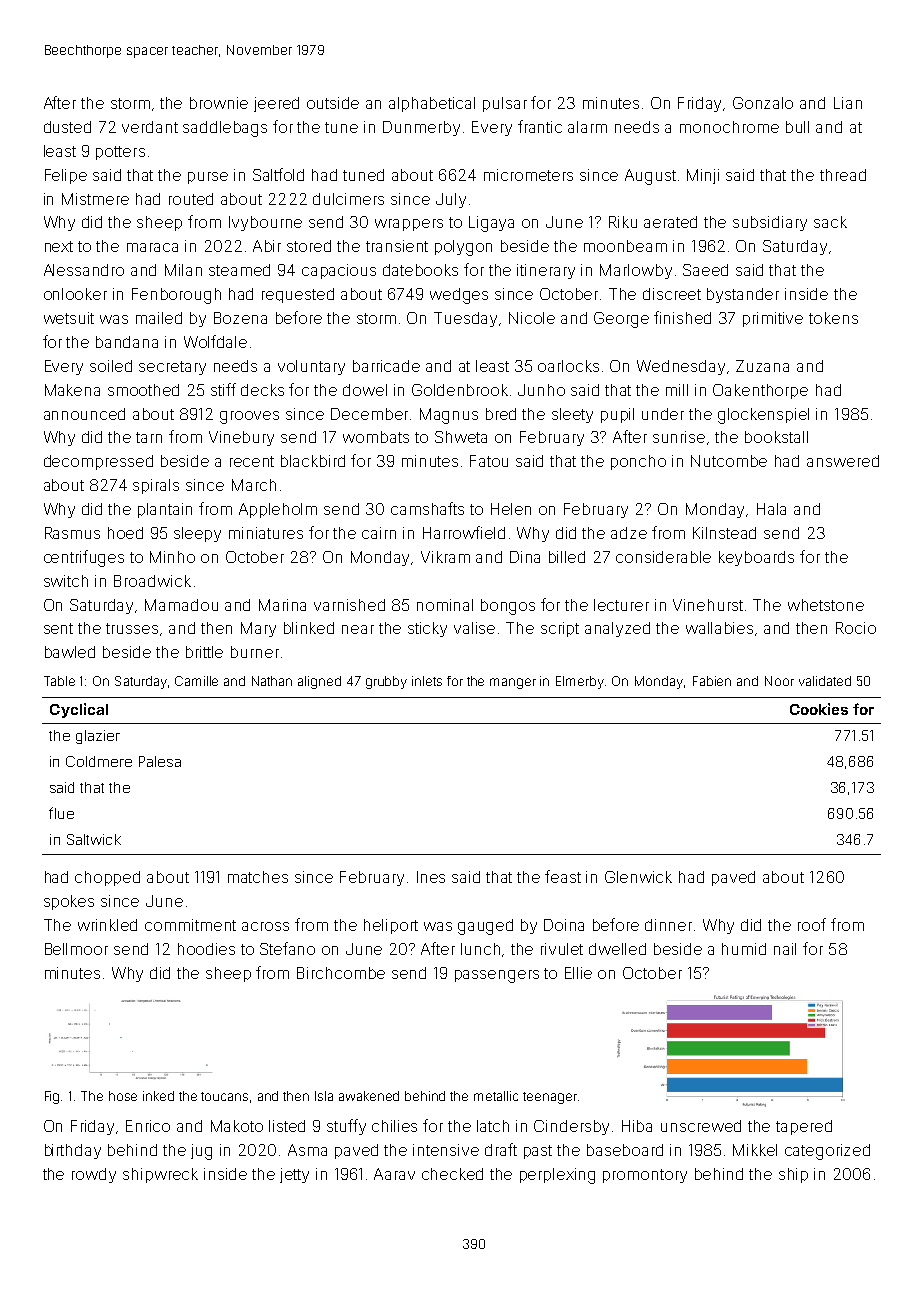 This image has height=1308, width=924. What do you see at coordinates (432, 104) in the image?
I see `alphabetical` at bounding box center [432, 104].
